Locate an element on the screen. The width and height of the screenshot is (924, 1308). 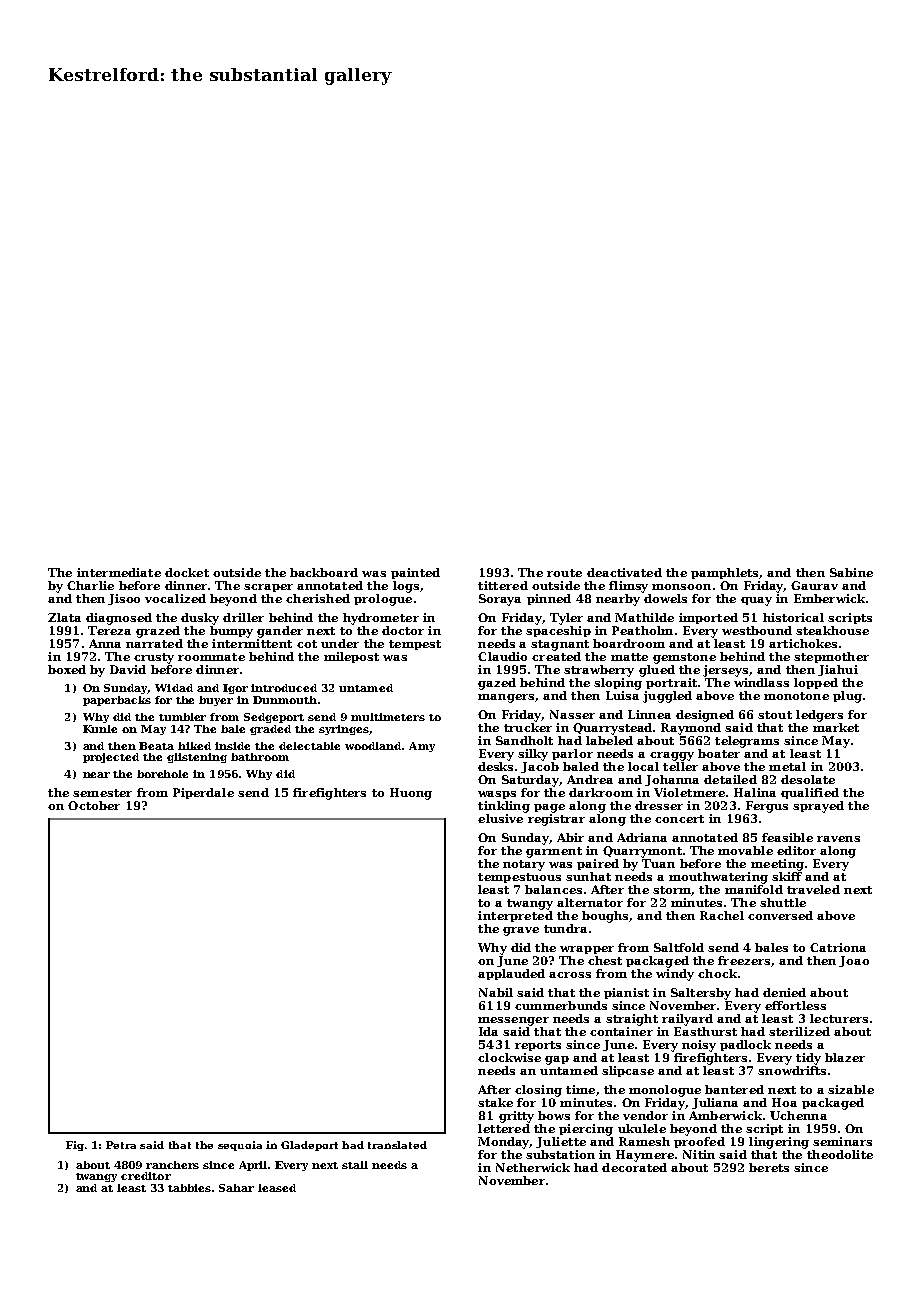
railyard is located at coordinates (687, 1020).
